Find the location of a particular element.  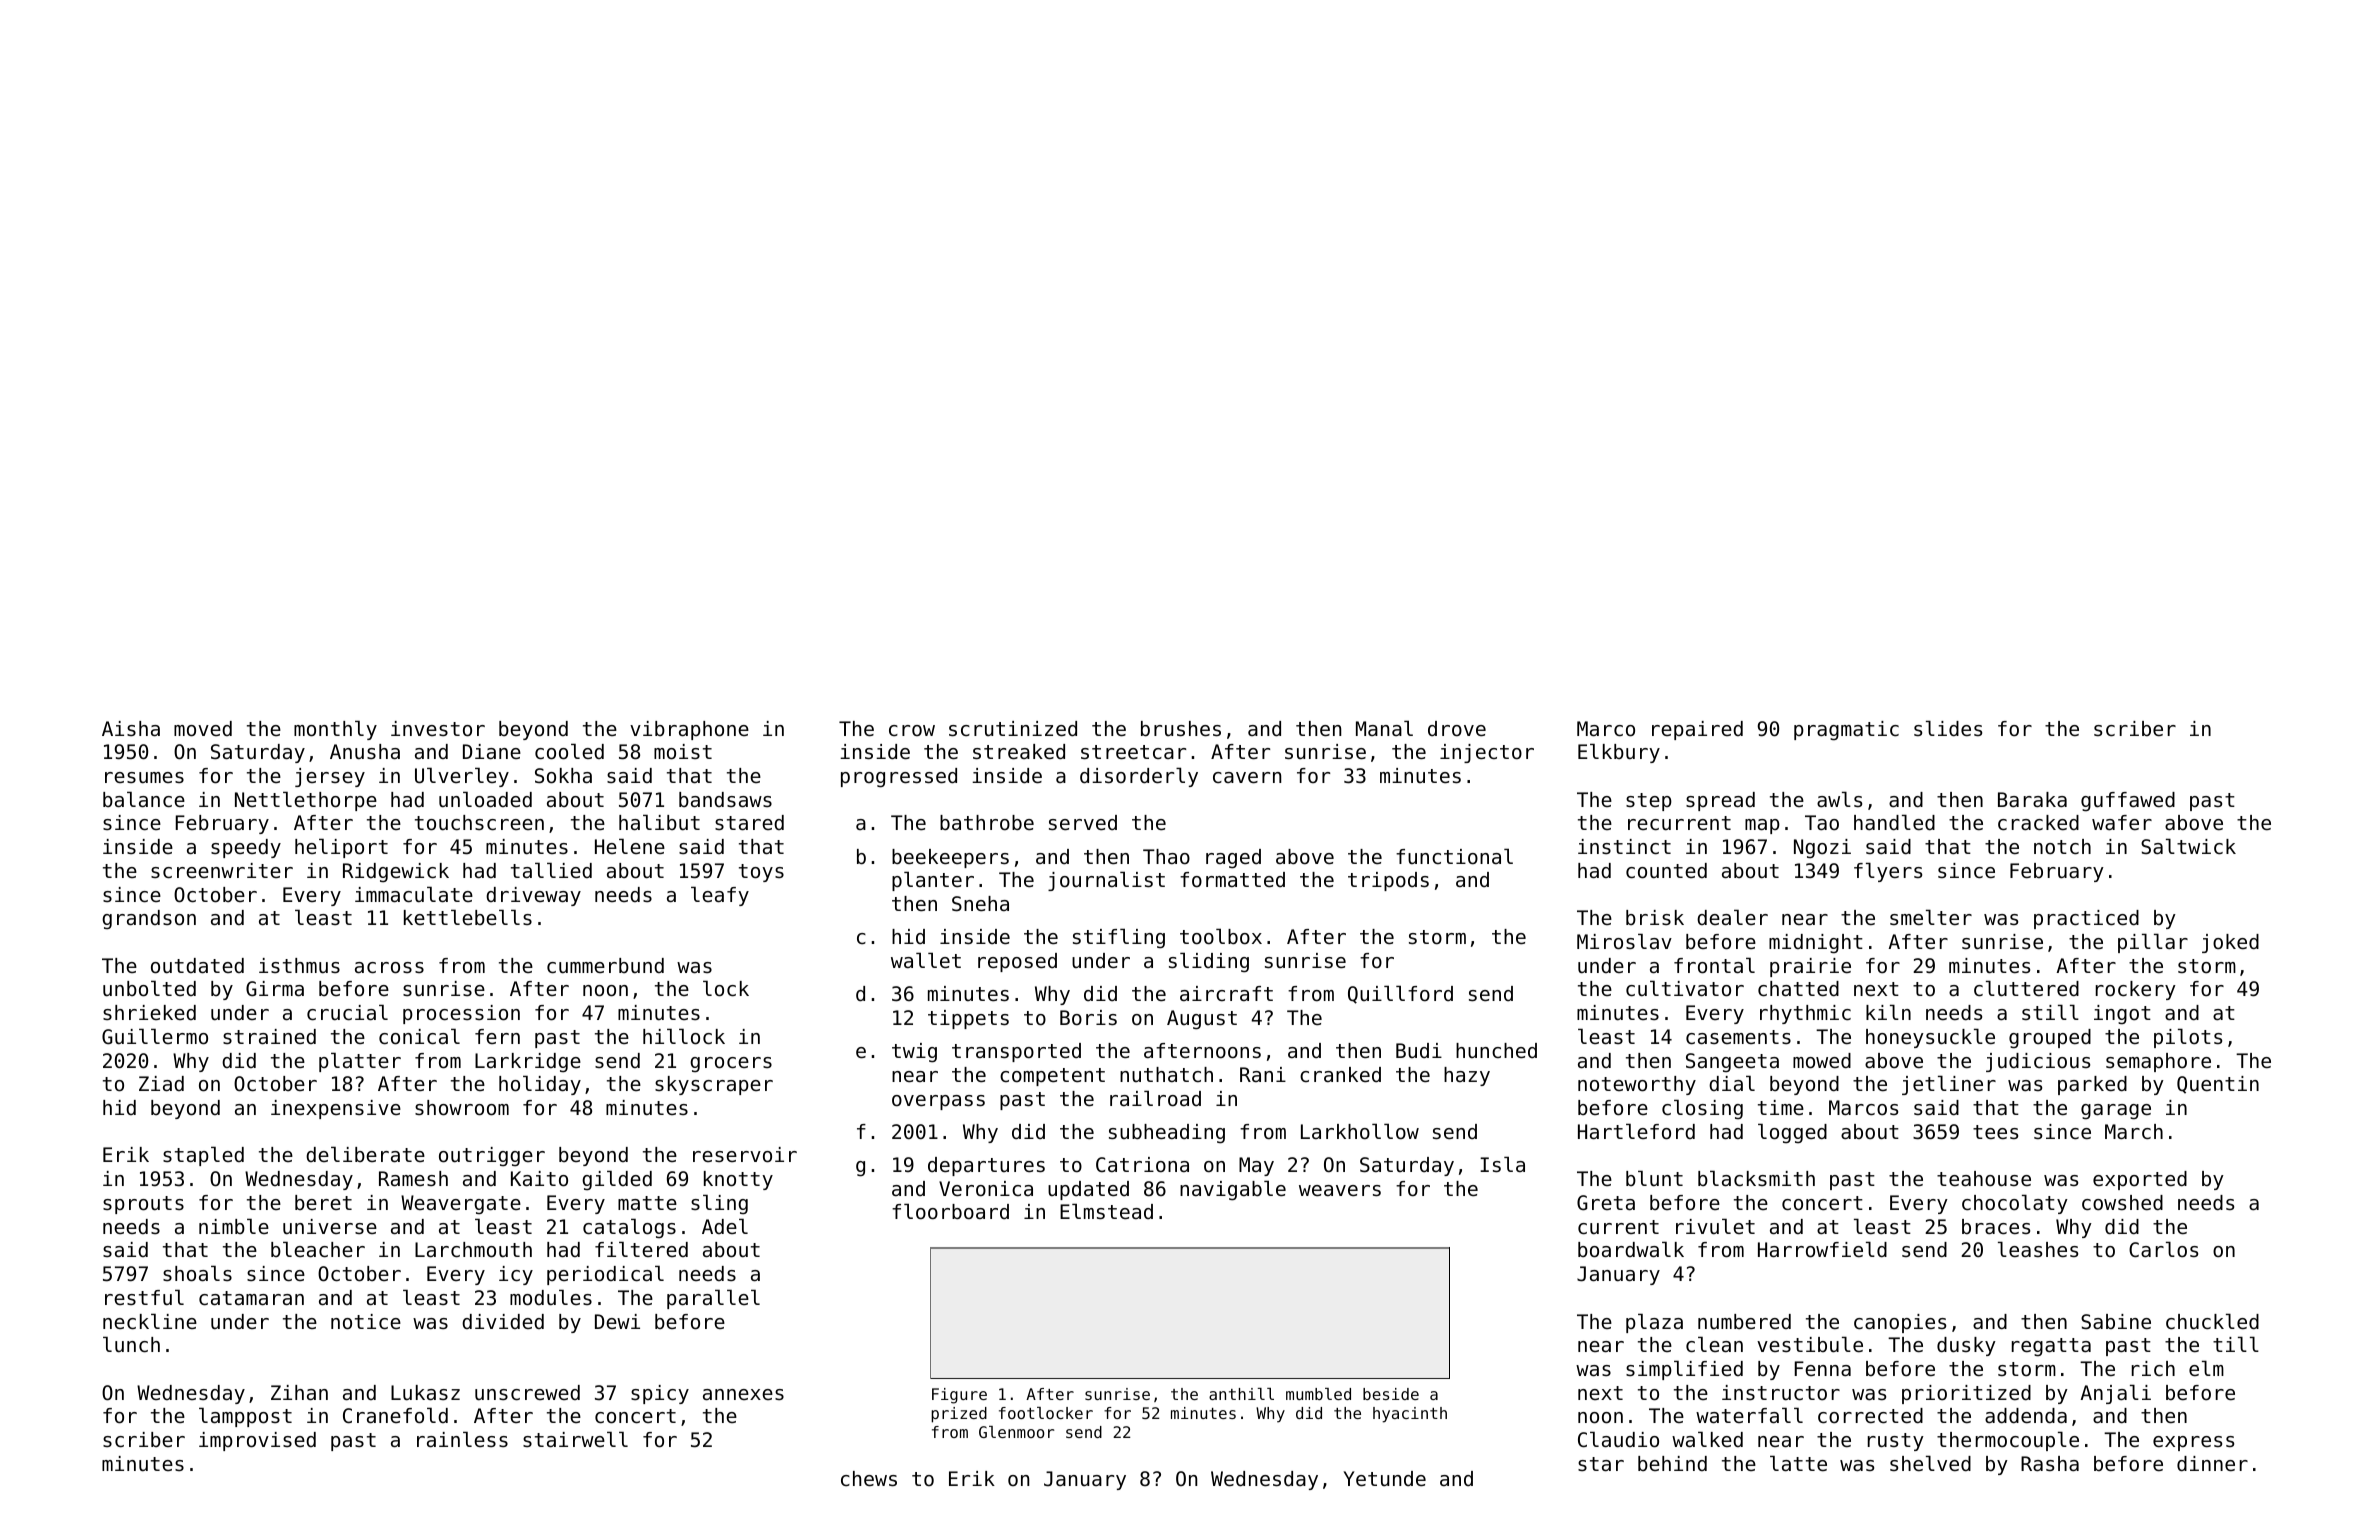

improvised is located at coordinates (257, 1441).
